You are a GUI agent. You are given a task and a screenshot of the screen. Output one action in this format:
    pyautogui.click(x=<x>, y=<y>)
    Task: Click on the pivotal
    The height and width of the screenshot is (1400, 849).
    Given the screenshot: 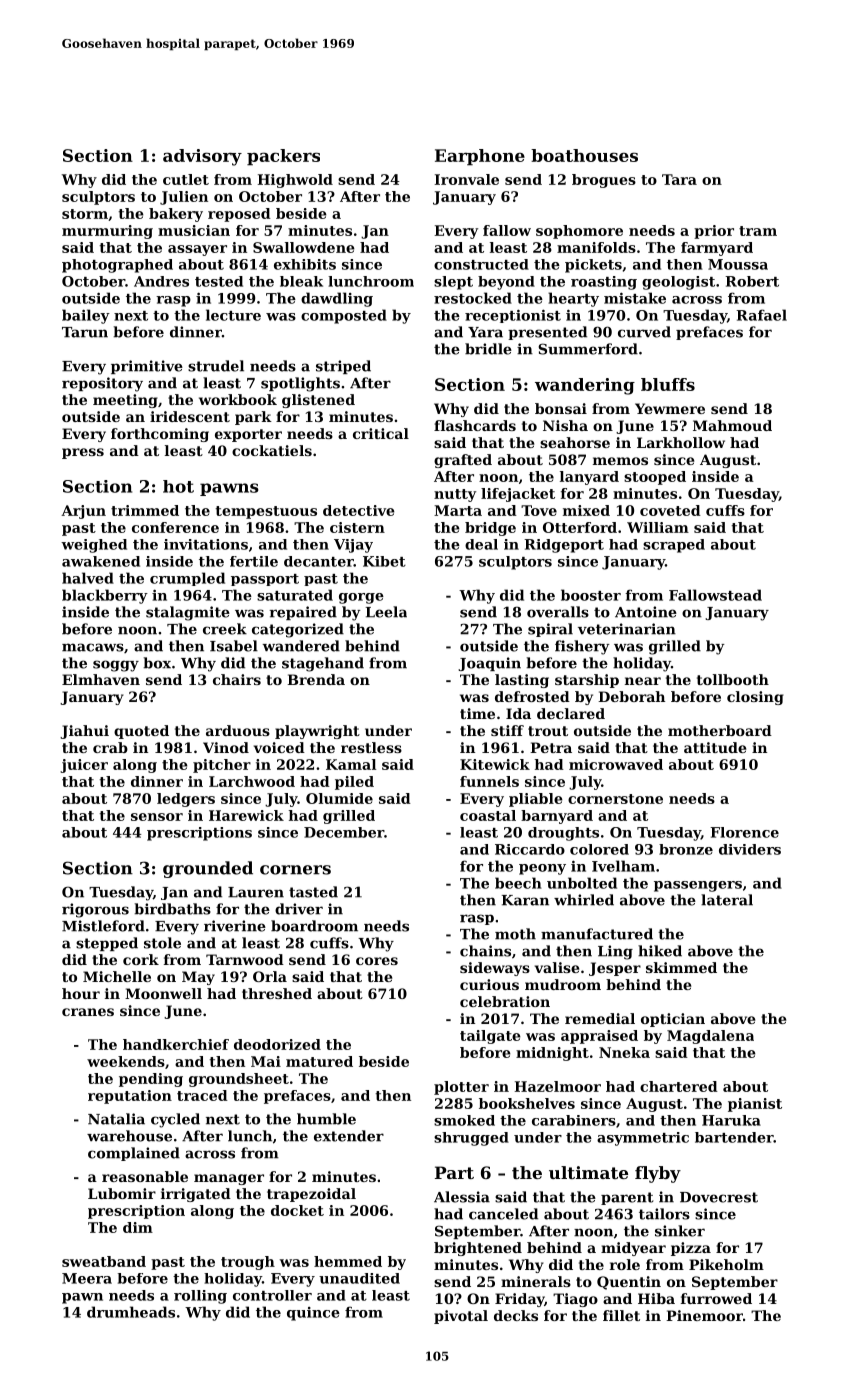 What is the action you would take?
    pyautogui.click(x=461, y=1317)
